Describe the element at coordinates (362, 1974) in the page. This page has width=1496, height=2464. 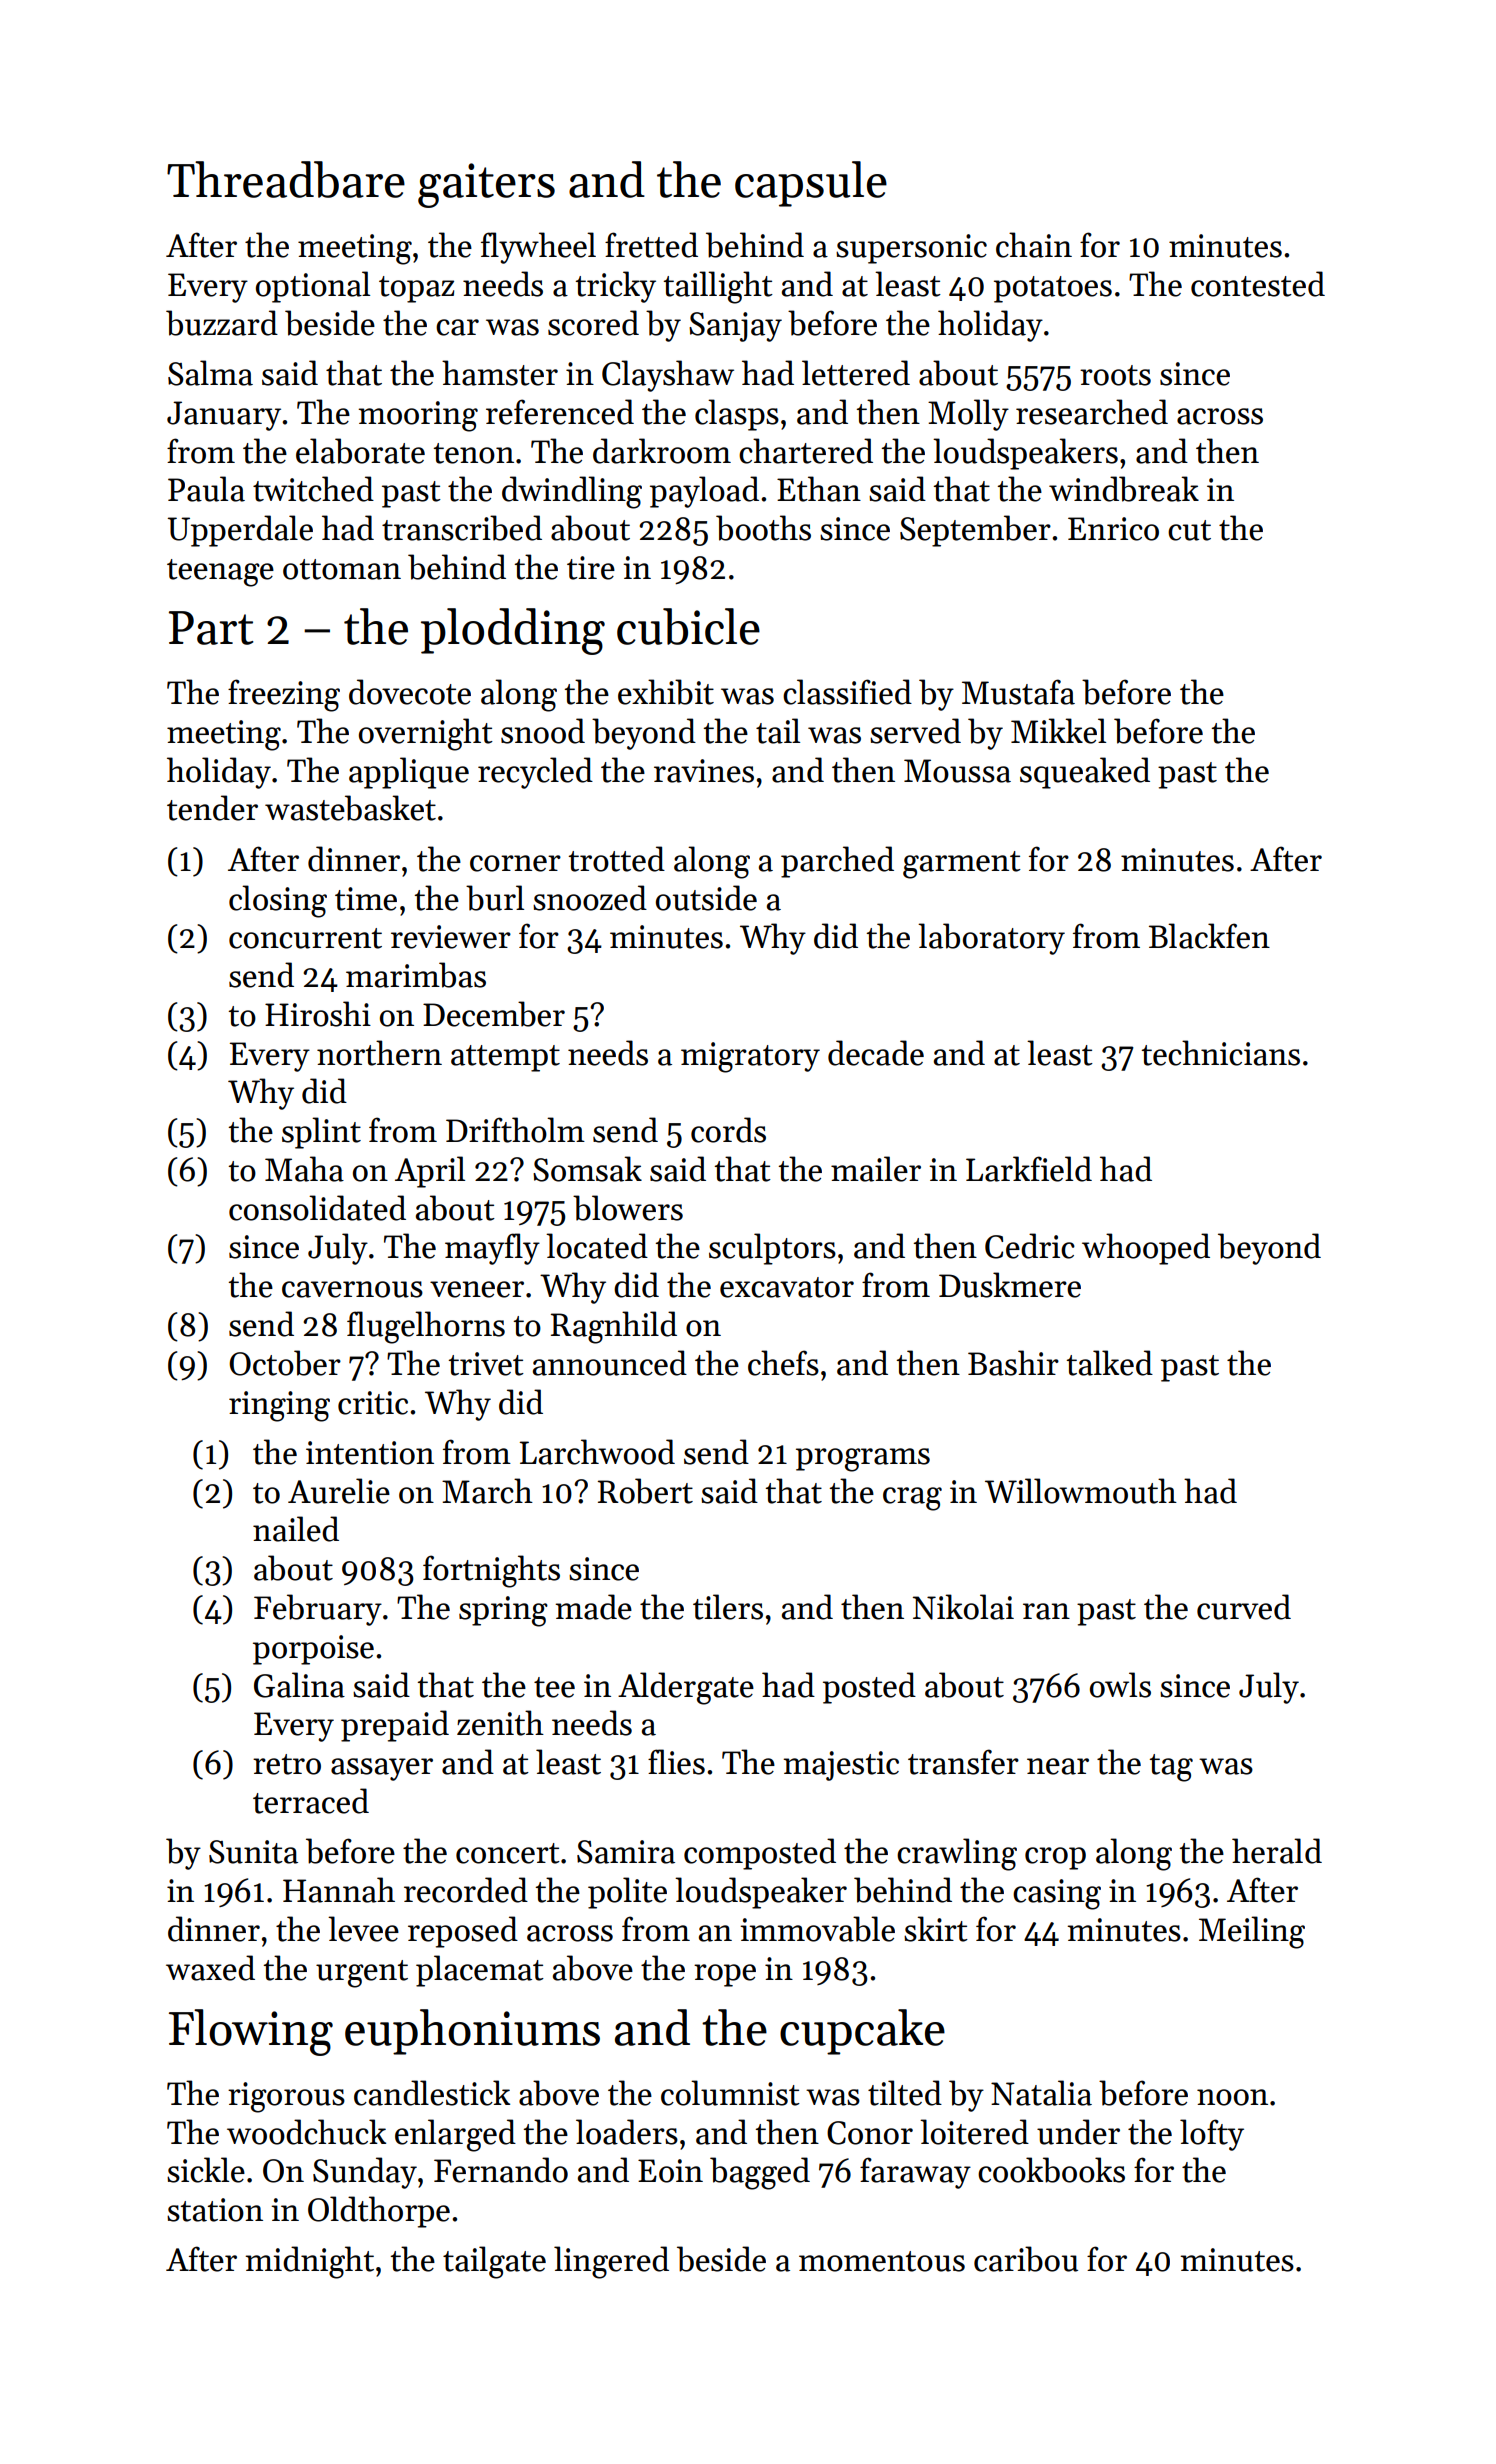
I see `urgent` at that location.
